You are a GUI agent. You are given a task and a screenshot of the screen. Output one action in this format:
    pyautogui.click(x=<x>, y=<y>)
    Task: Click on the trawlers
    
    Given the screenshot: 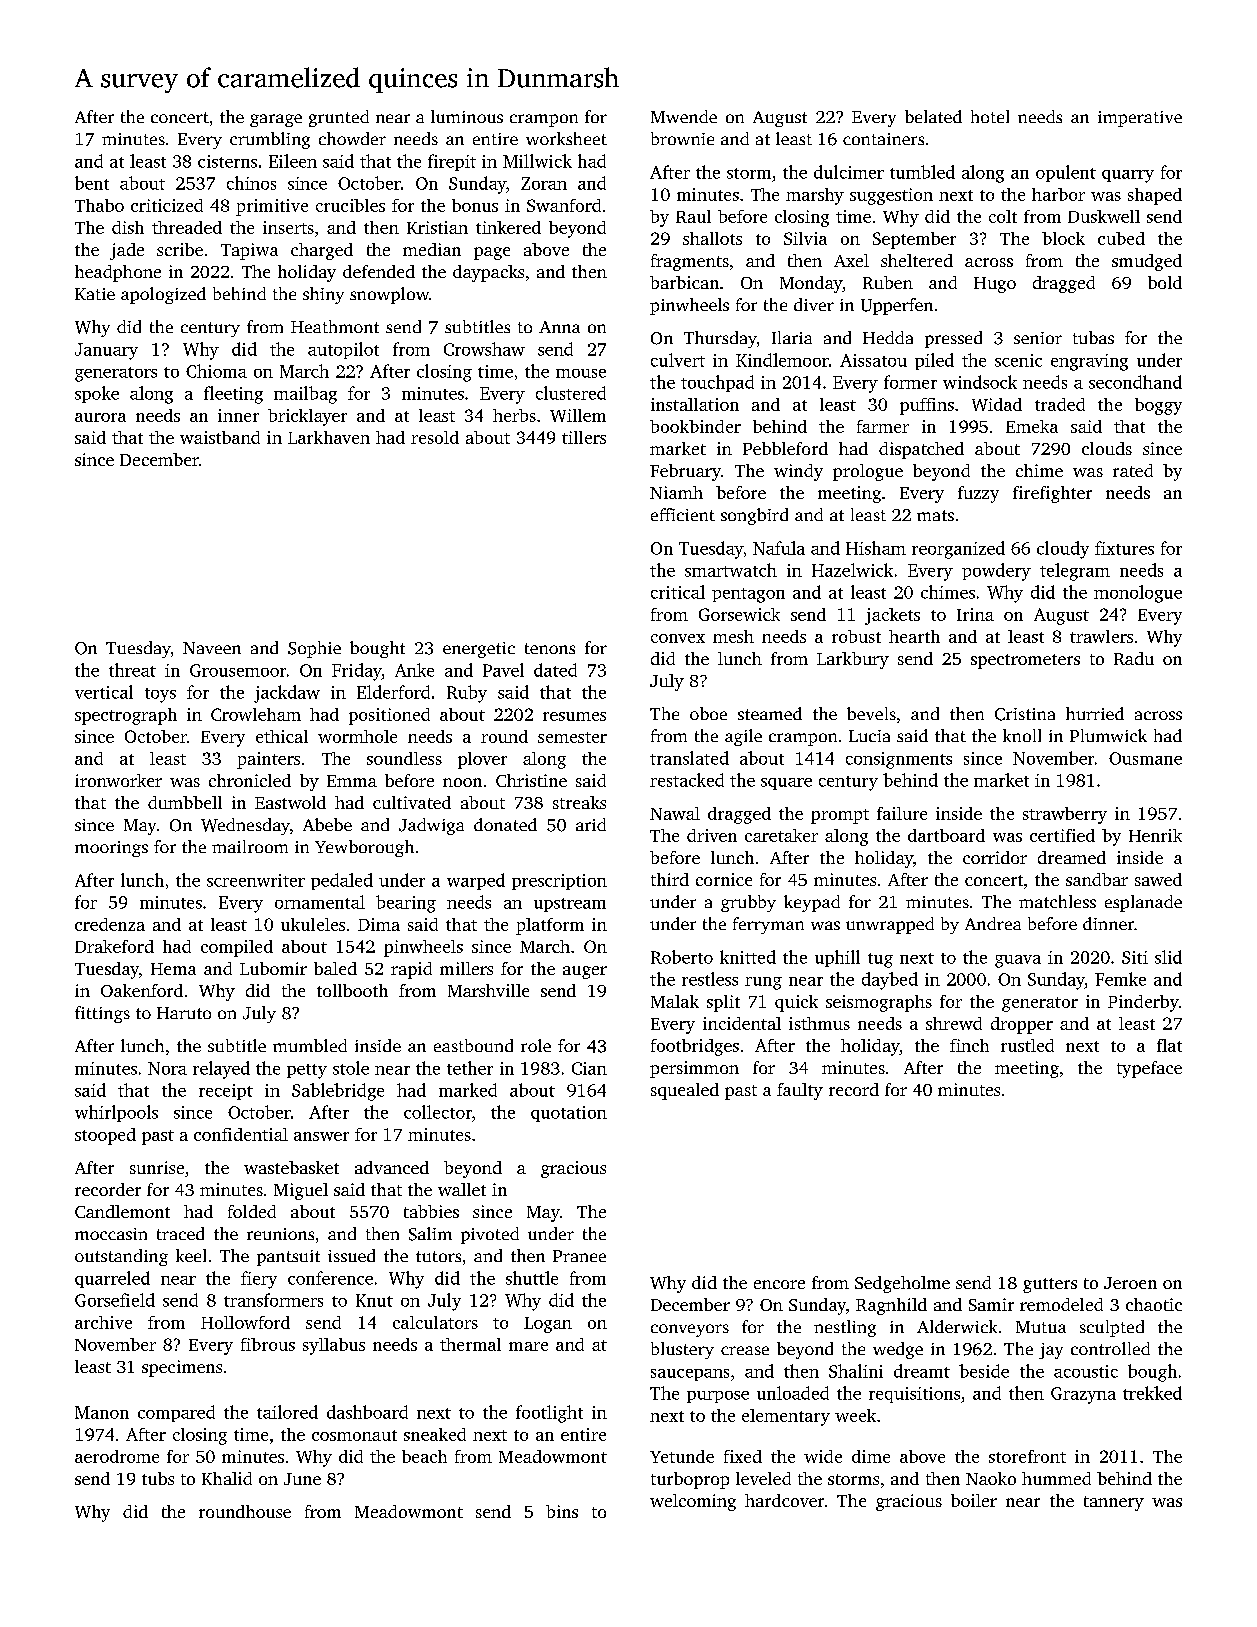 What is the action you would take?
    pyautogui.click(x=1101, y=636)
